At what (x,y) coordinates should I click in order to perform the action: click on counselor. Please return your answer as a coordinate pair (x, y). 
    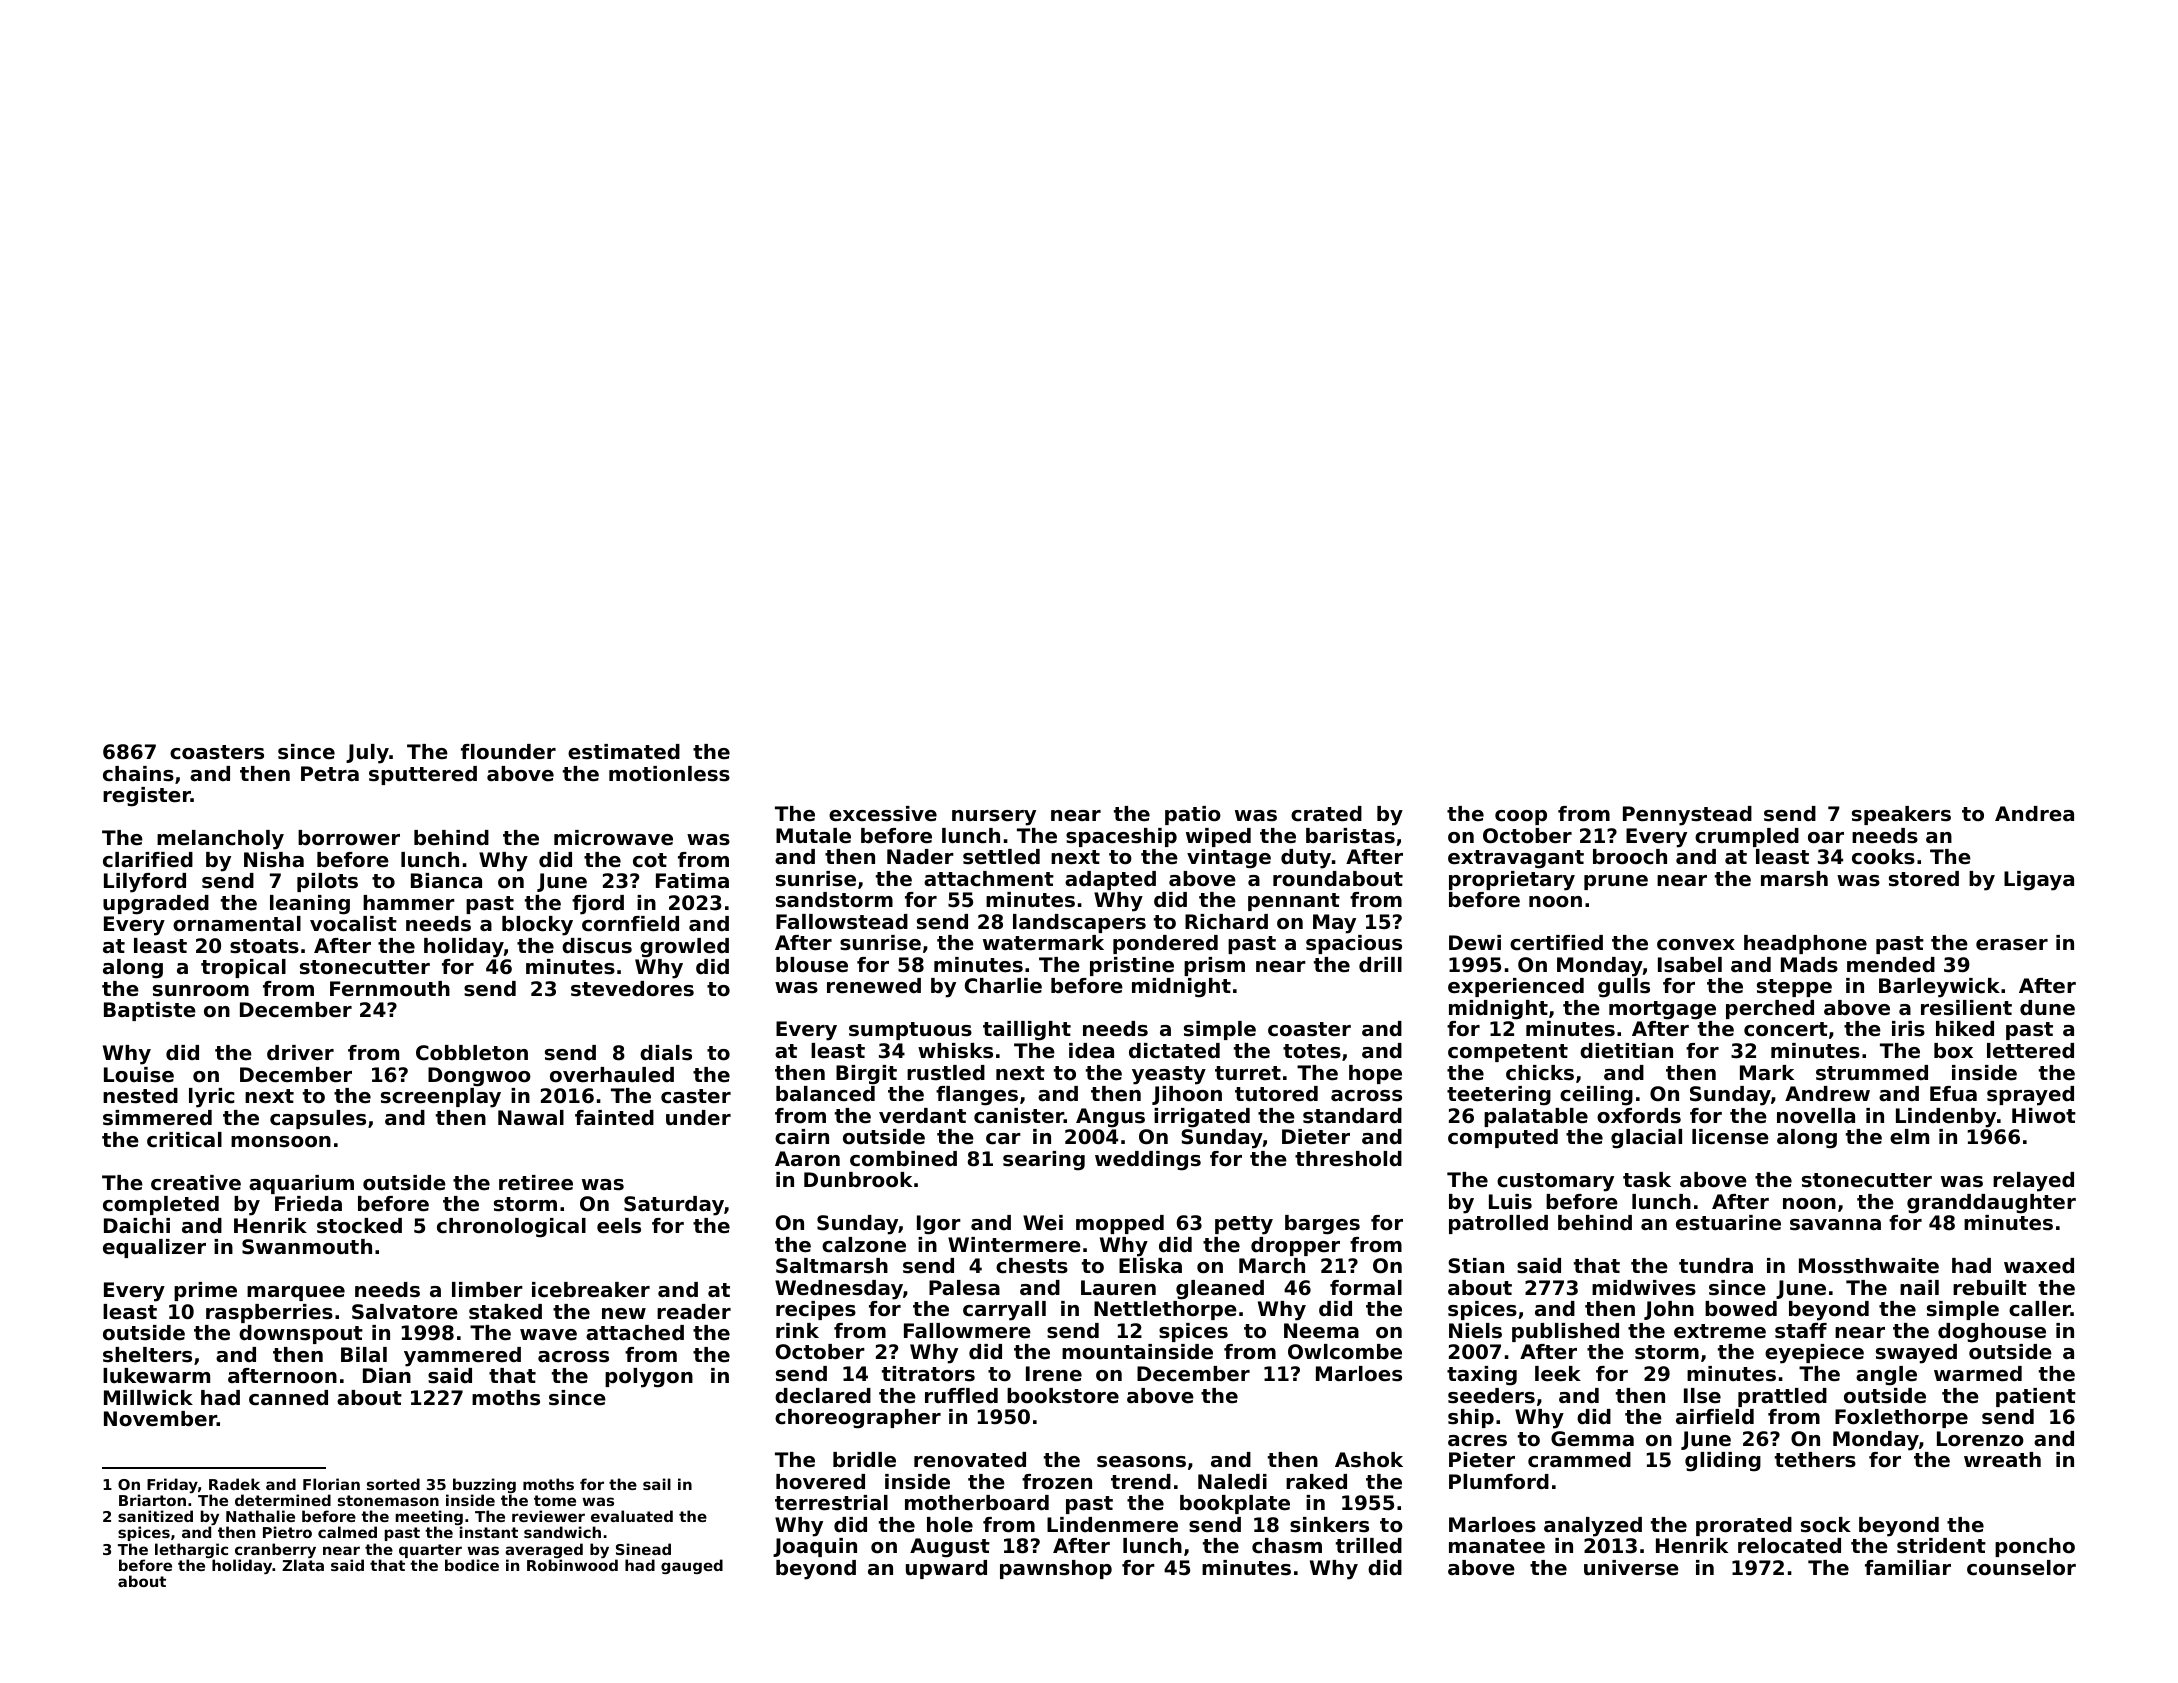
    Looking at the image, I should click on (2021, 1568).
